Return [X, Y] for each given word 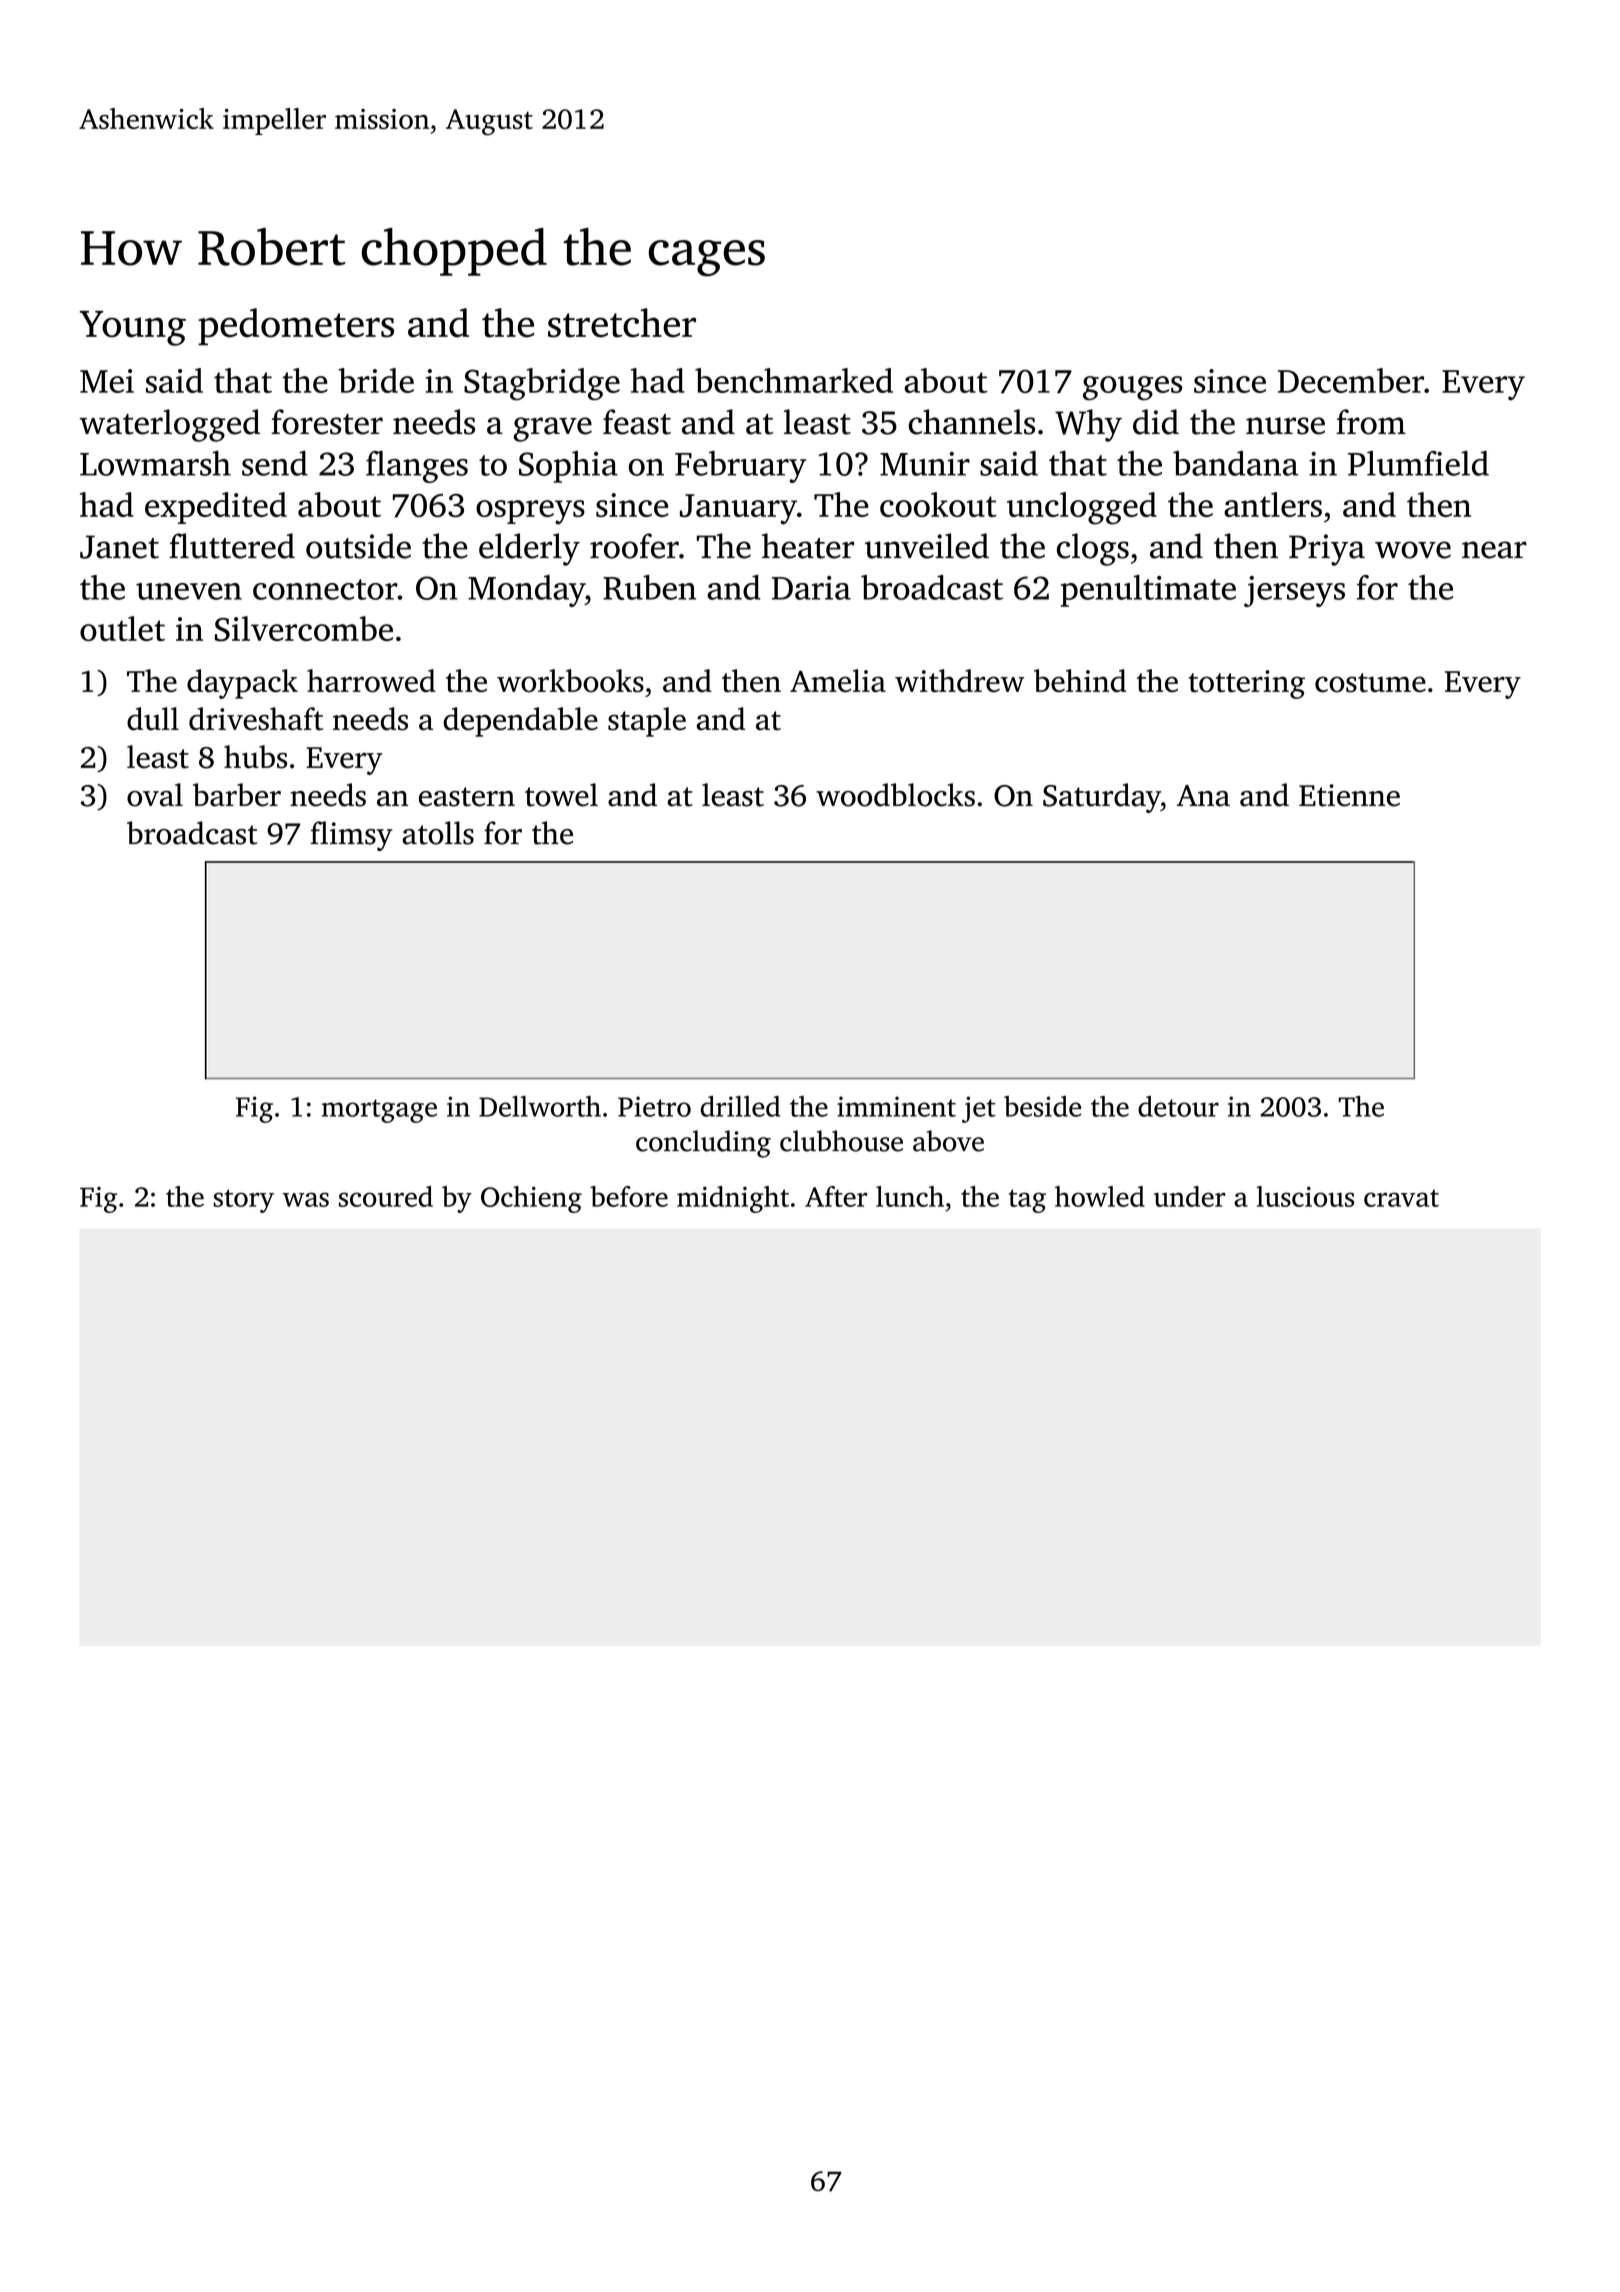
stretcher [622, 323]
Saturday [1102, 798]
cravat [1401, 1198]
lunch [910, 1196]
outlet [122, 628]
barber [237, 795]
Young [132, 328]
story [243, 1201]
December [1351, 380]
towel [561, 795]
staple [647, 722]
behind [1080, 681]
